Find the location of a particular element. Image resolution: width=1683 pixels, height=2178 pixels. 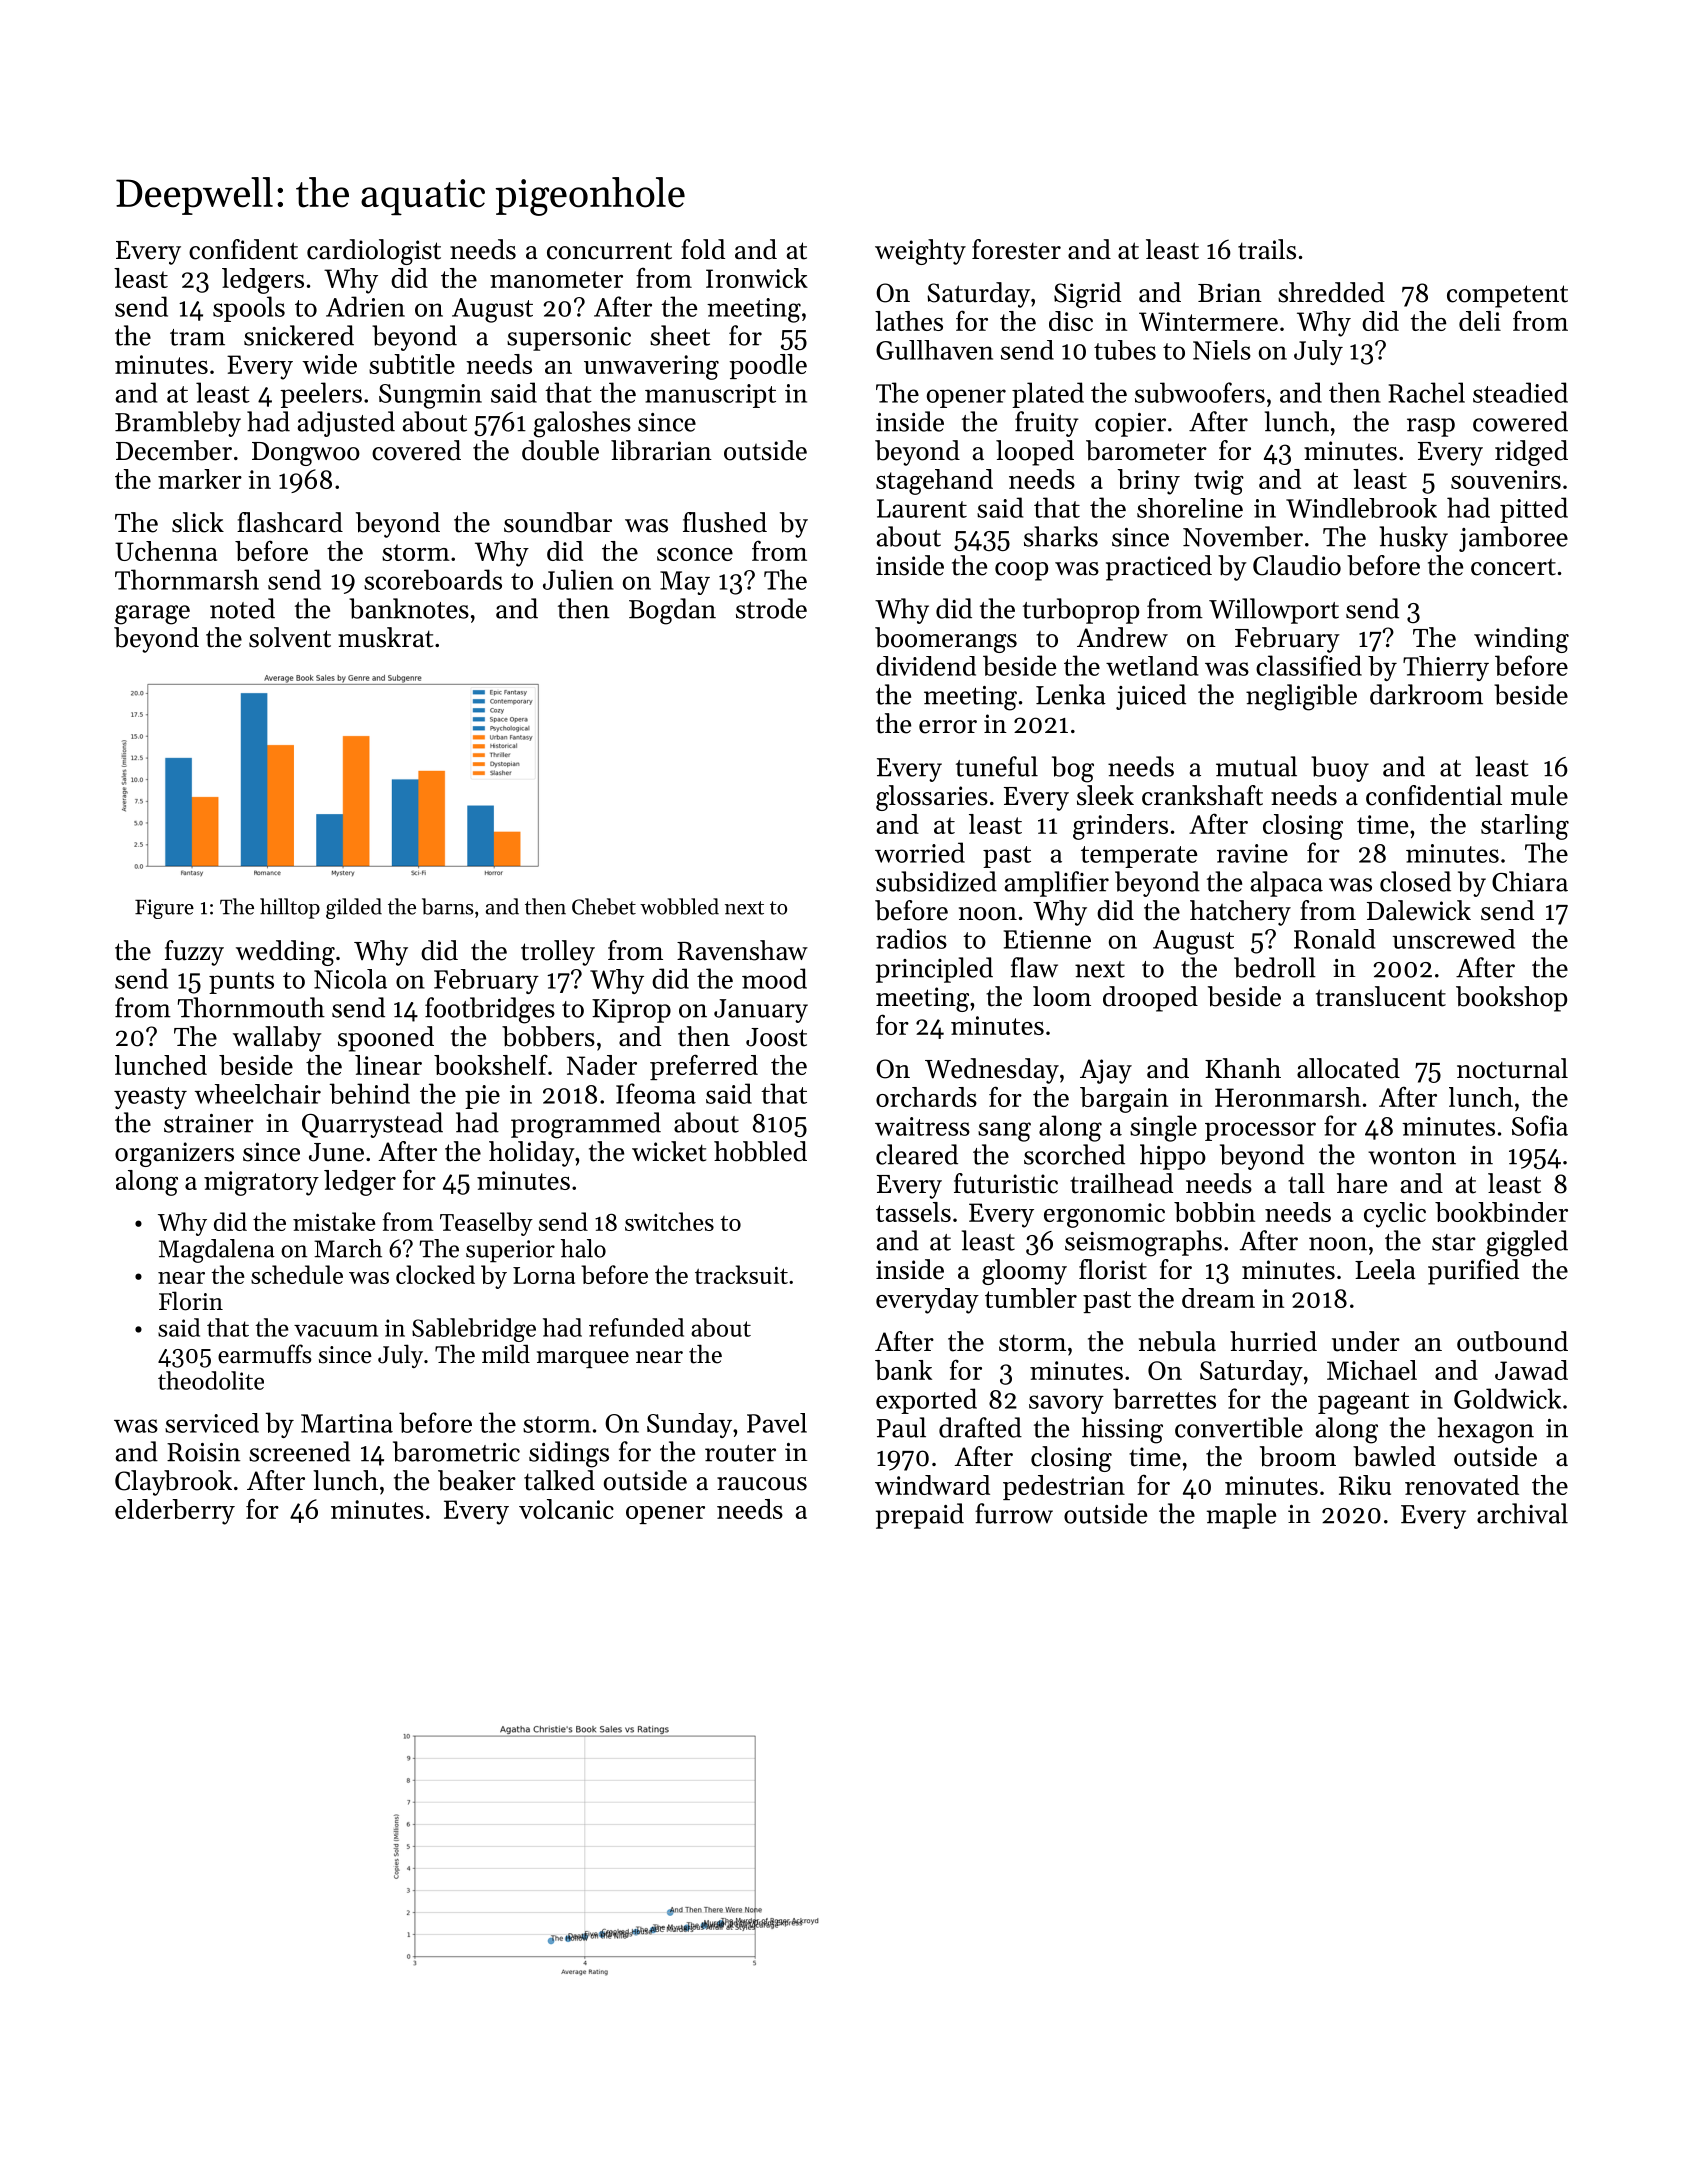

wide is located at coordinates (329, 364).
